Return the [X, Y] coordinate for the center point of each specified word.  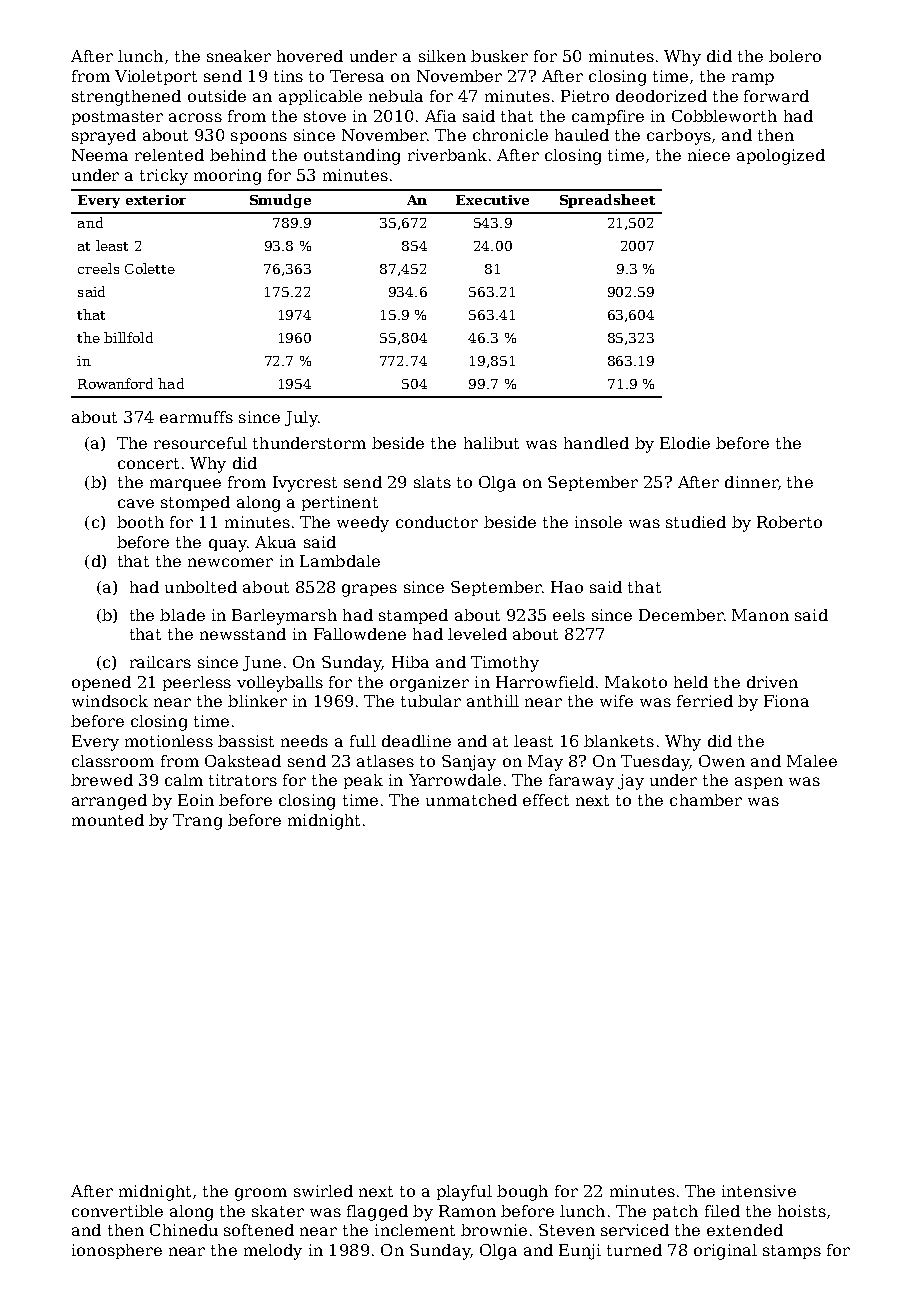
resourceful [200, 443]
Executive [492, 200]
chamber [706, 800]
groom [261, 1194]
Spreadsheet [607, 201]
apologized [781, 157]
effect [546, 800]
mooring [227, 177]
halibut [491, 443]
